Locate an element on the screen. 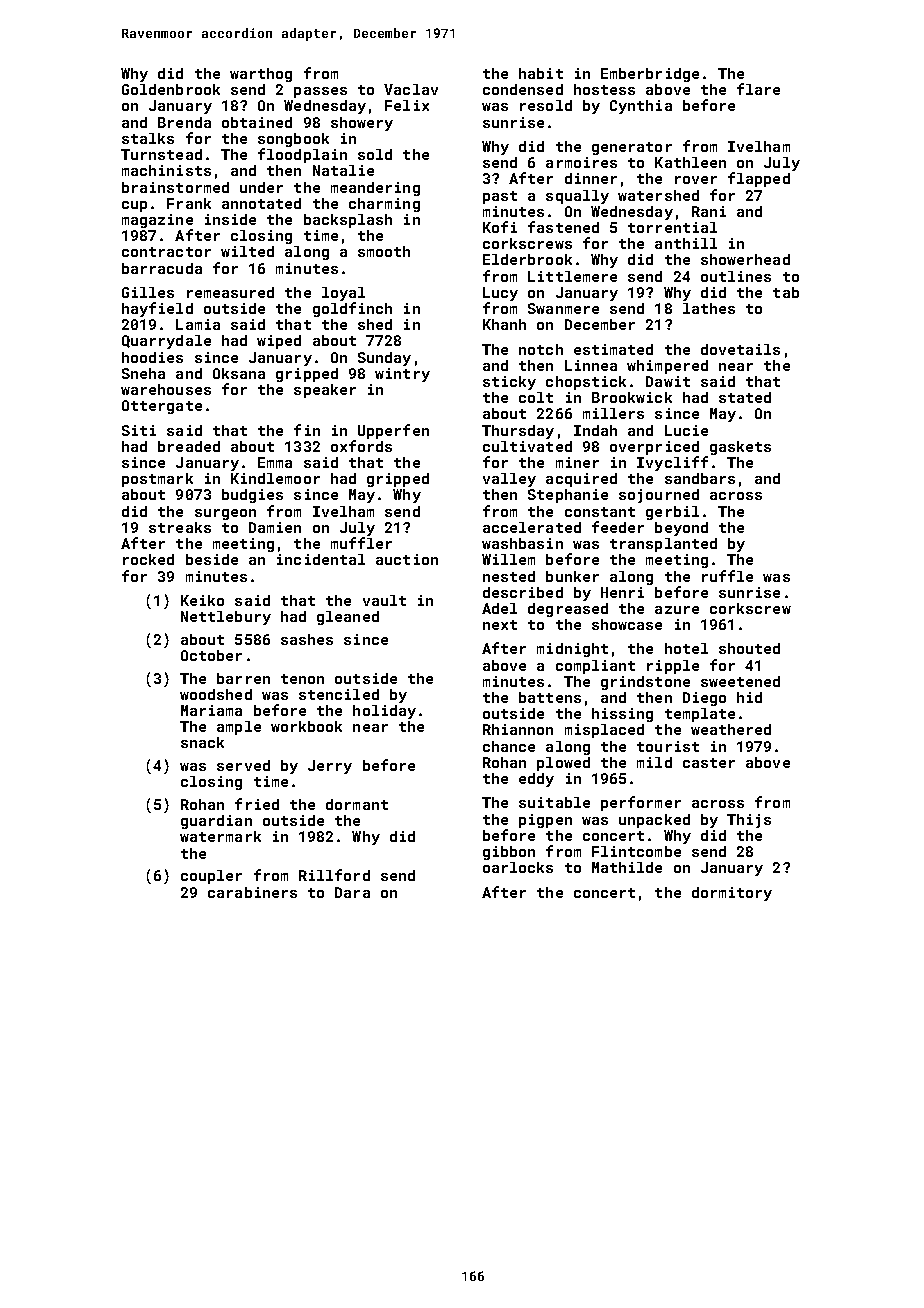 The width and height of the screenshot is (924, 1308). streaks is located at coordinates (180, 527).
